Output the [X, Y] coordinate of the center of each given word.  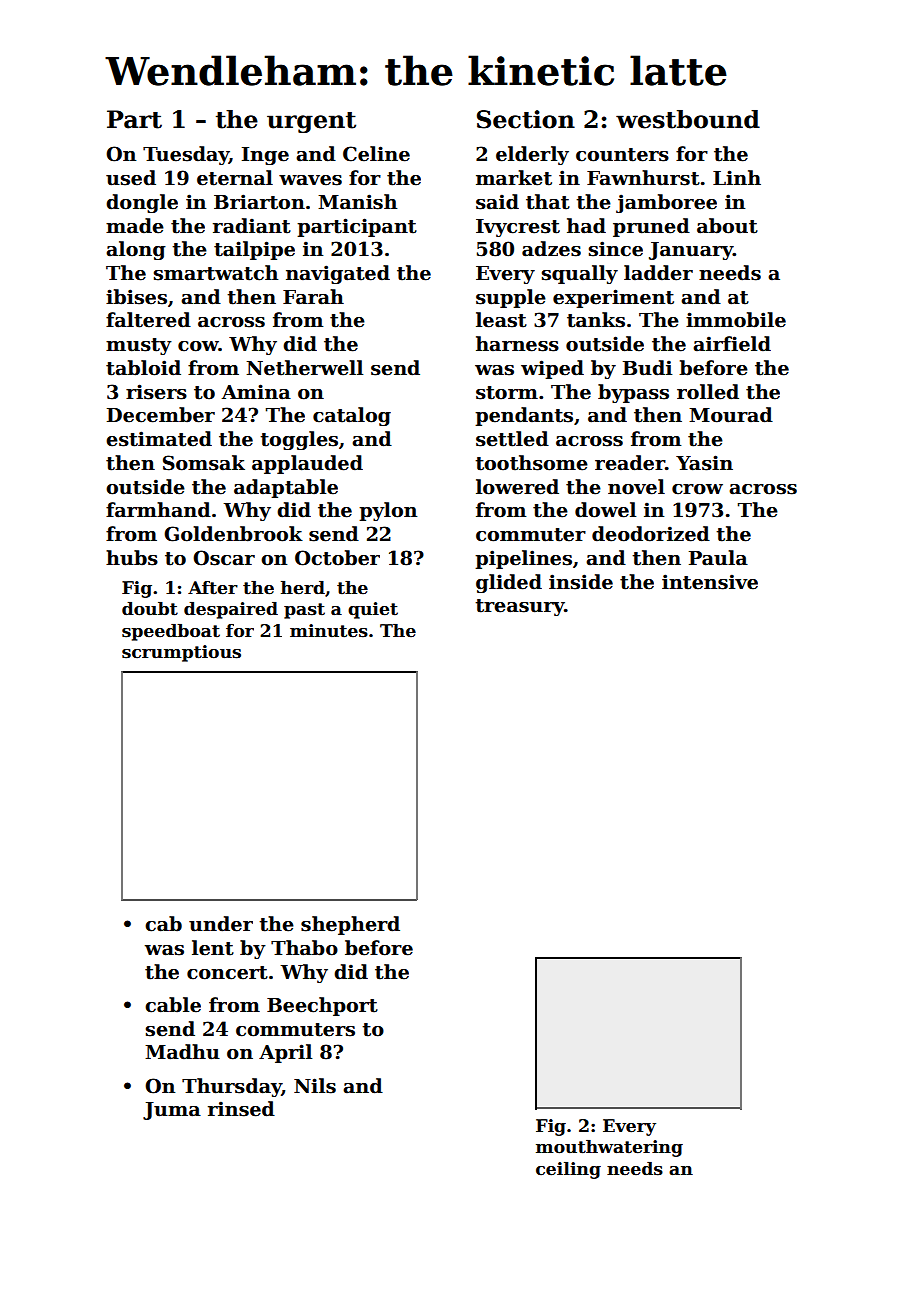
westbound [688, 119]
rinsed [241, 1109]
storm [507, 393]
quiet [373, 610]
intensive [710, 582]
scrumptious [181, 653]
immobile [736, 320]
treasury [520, 607]
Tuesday [186, 155]
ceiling [568, 1170]
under [221, 924]
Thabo [304, 948]
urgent [311, 122]
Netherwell [305, 368]
